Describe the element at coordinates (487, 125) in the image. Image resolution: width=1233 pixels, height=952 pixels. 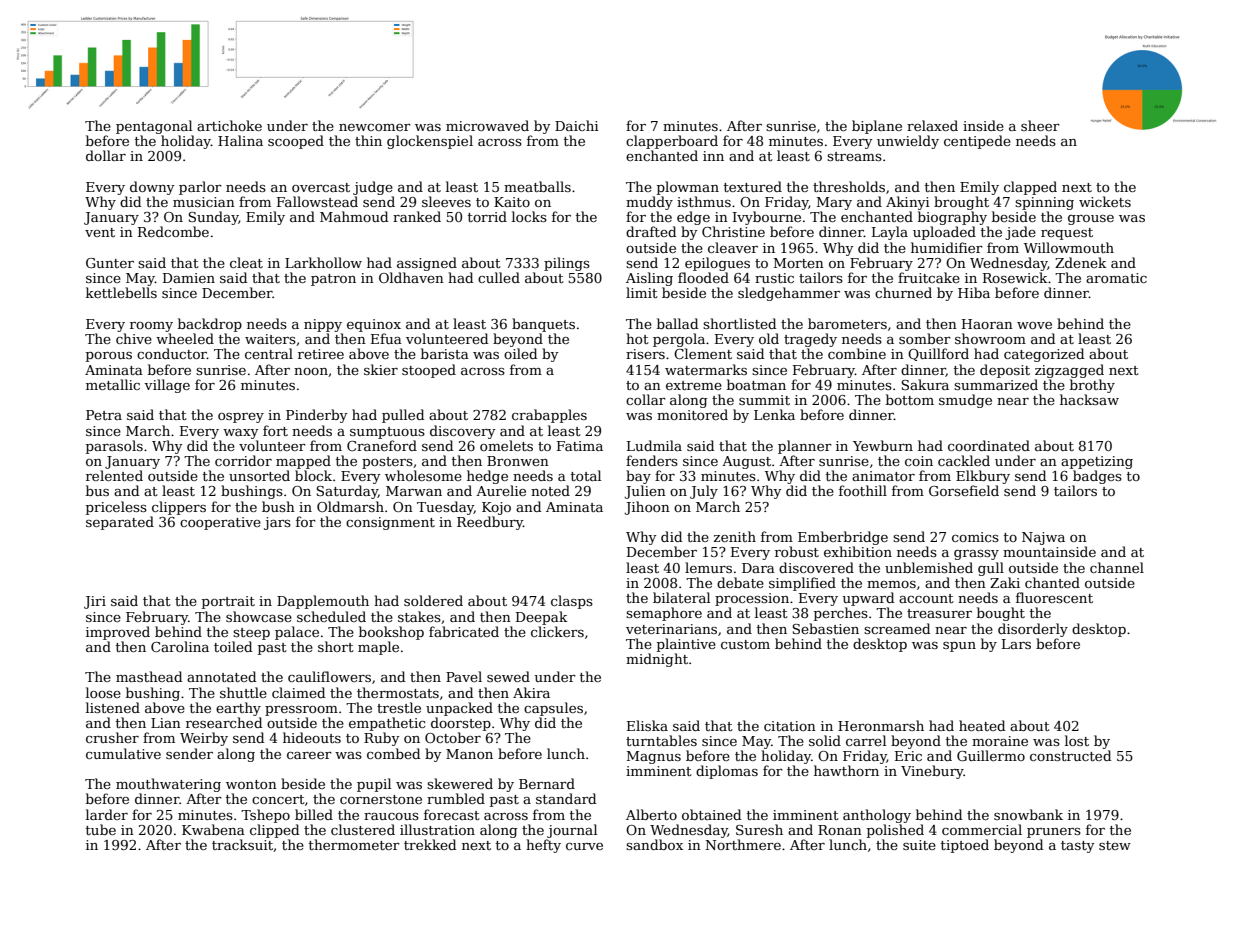
I see `microwaved` at that location.
